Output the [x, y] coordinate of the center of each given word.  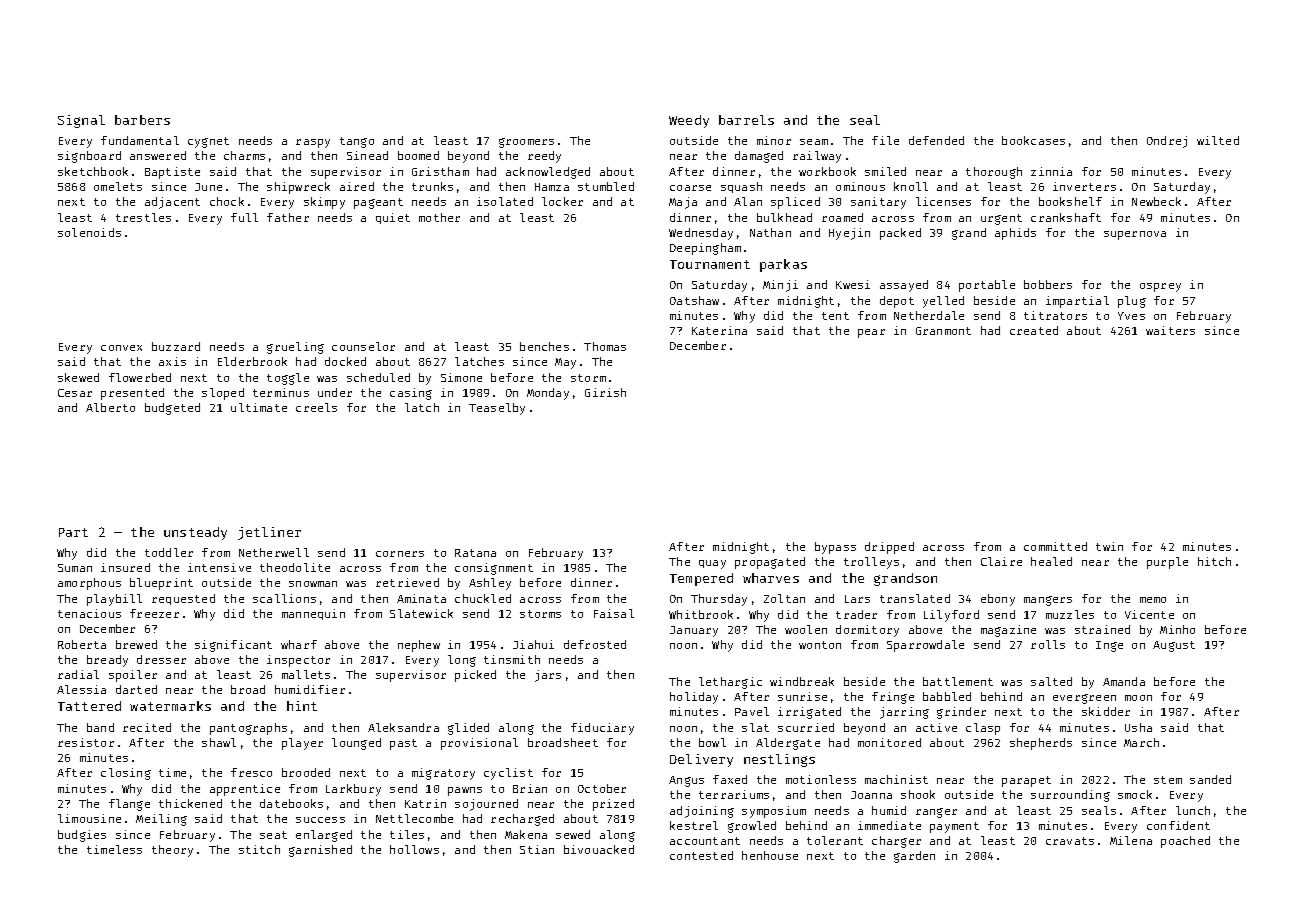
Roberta [82, 644]
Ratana [475, 553]
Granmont [943, 331]
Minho [1177, 629]
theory [172, 851]
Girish [605, 392]
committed [1055, 546]
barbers [142, 120]
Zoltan [784, 598]
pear [871, 333]
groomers [526, 143]
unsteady [195, 533]
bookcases [1033, 140]
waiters [1170, 330]
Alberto [110, 407]
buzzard [176, 346]
